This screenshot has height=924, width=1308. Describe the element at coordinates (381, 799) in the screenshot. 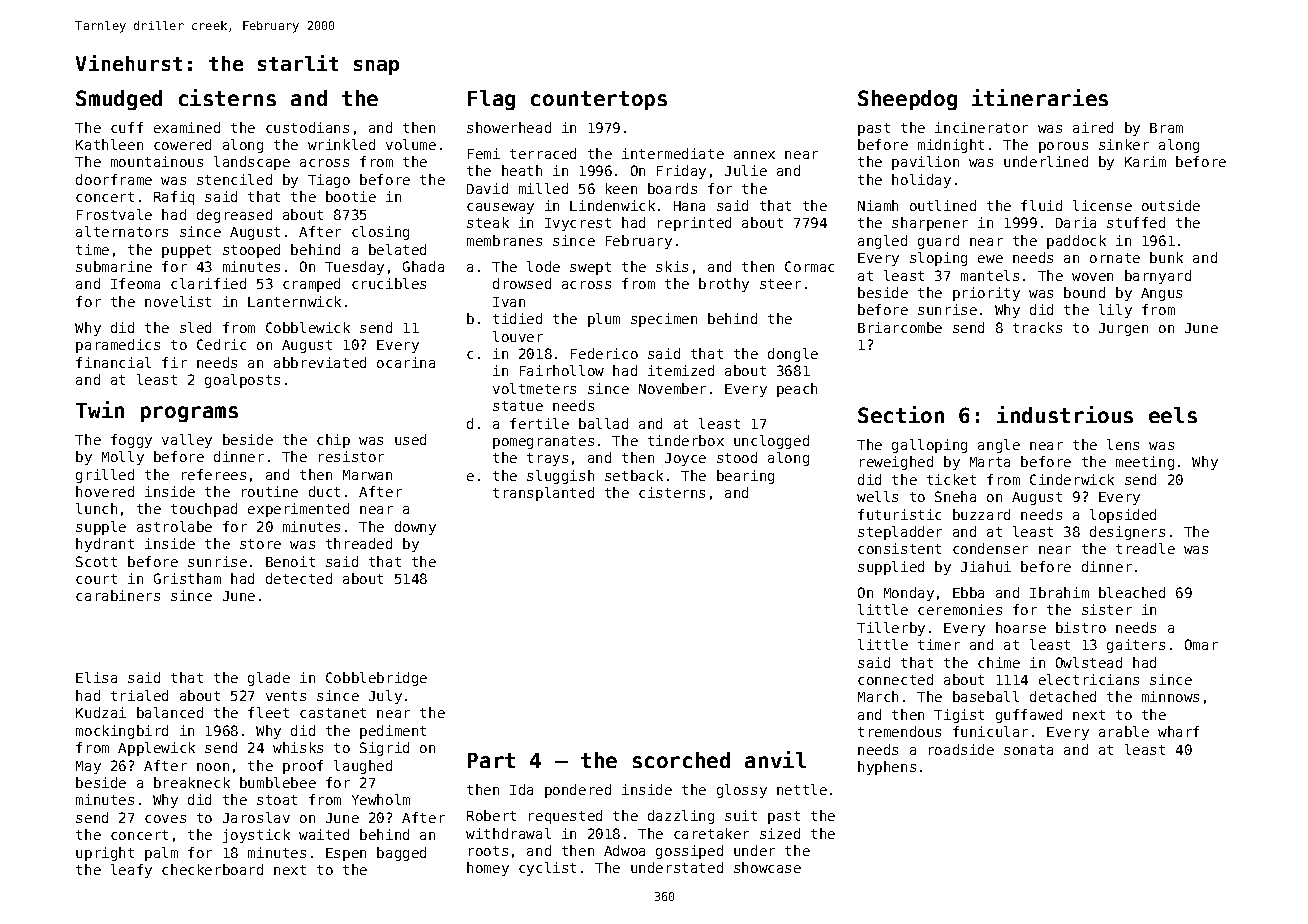

I see `Yewholm` at that location.
